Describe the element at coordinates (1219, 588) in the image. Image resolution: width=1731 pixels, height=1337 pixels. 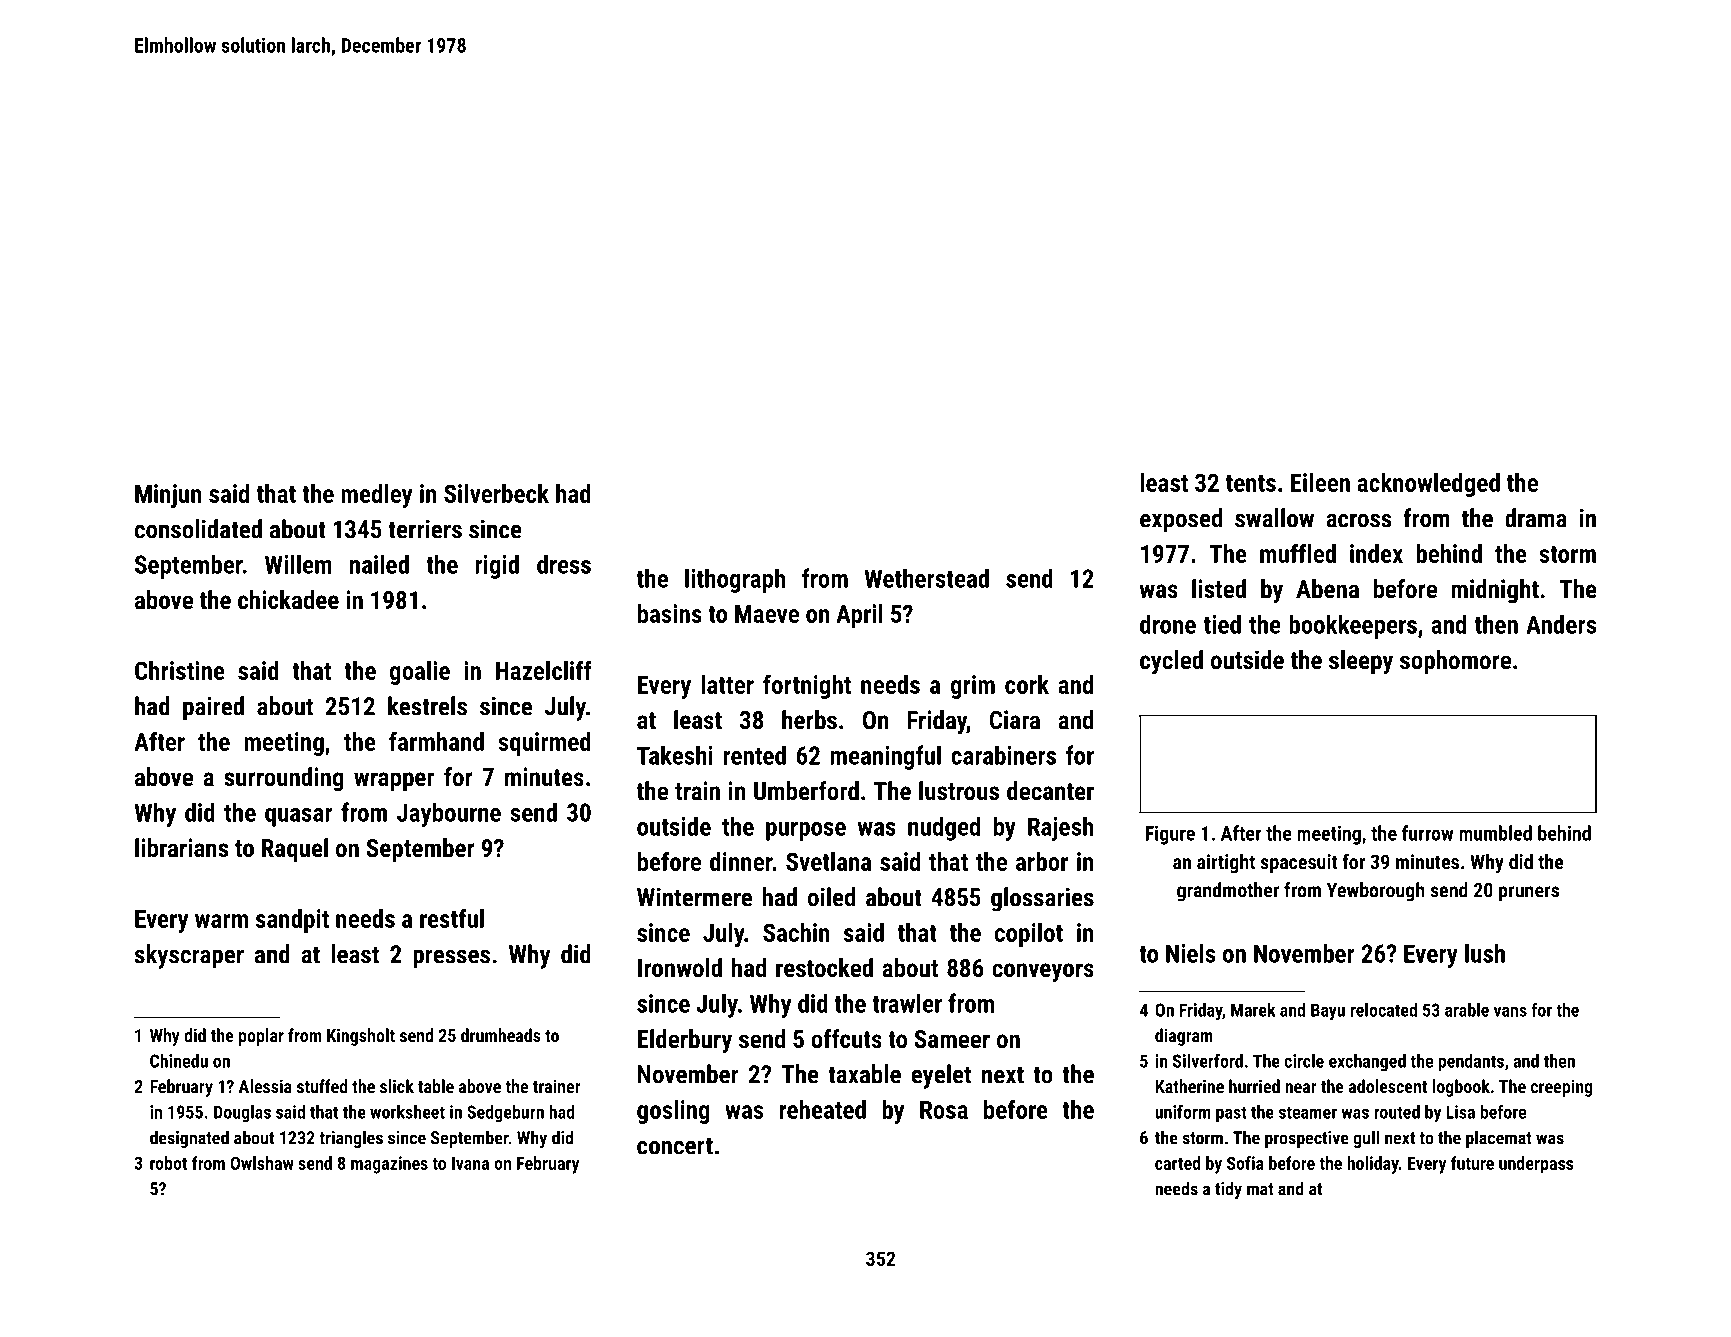
I see `listed` at that location.
